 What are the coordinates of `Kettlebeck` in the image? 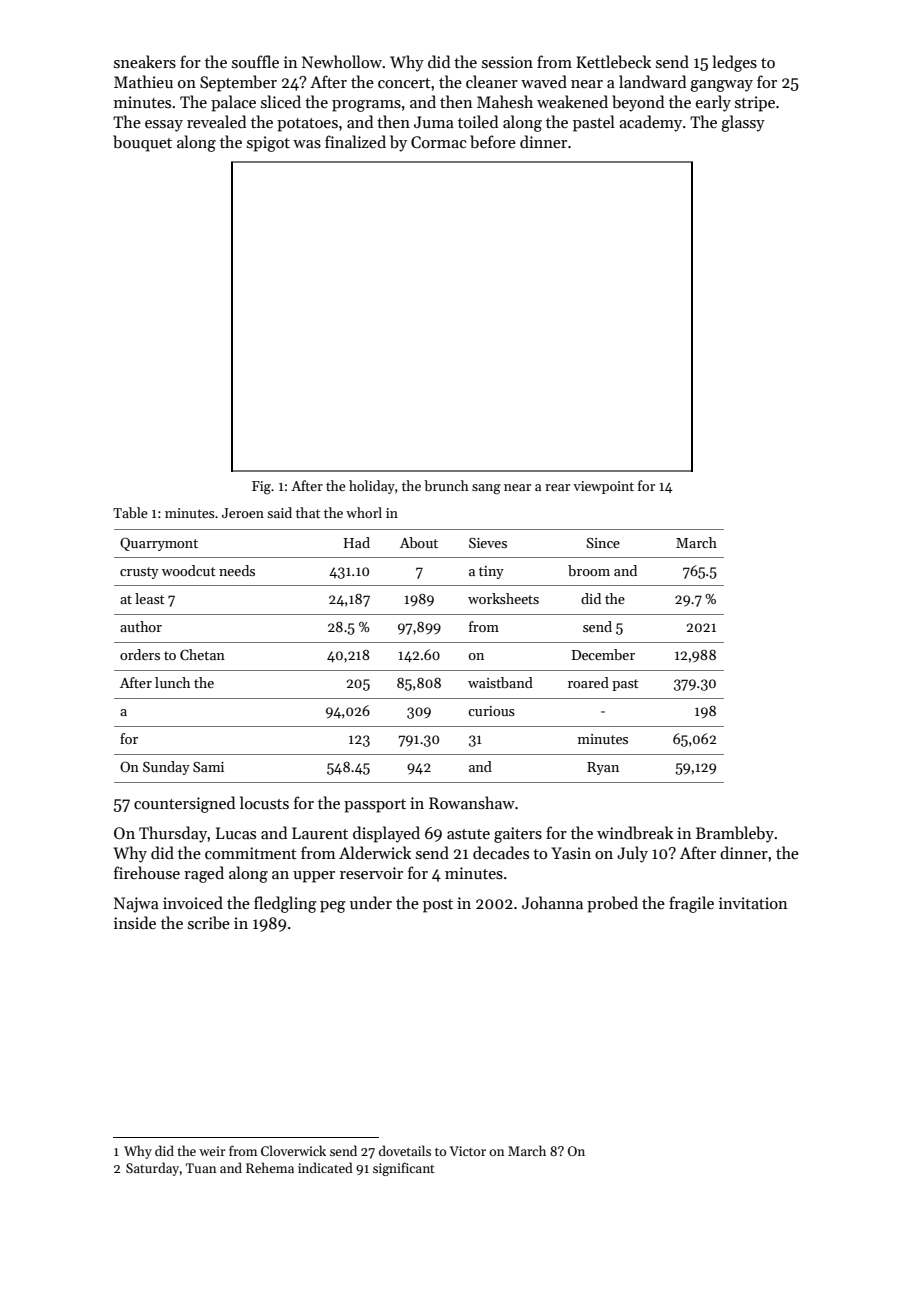 It's located at (613, 61).
